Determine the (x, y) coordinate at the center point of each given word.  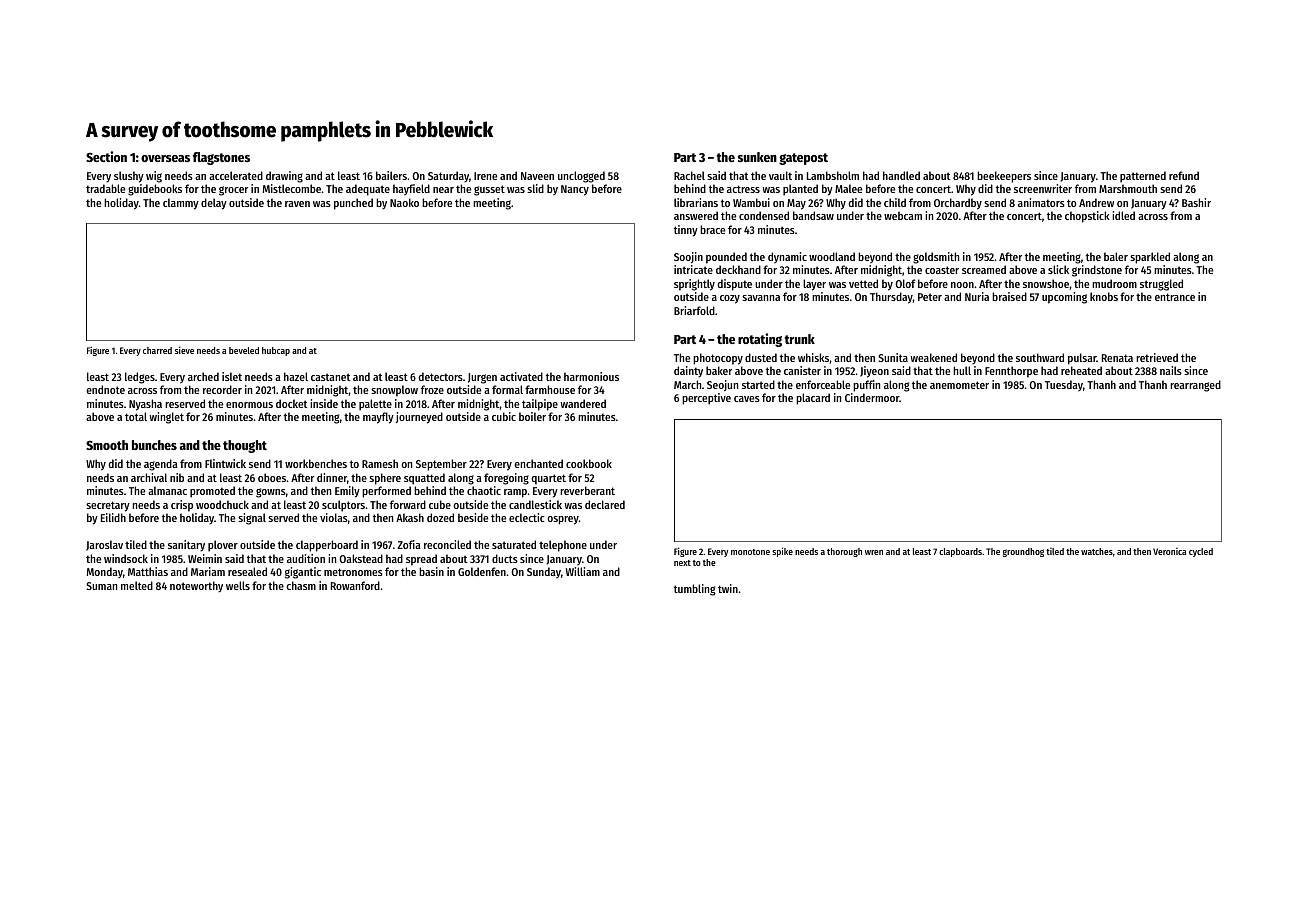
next (682, 563)
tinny (686, 231)
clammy (181, 204)
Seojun (722, 385)
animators (1041, 202)
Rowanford (355, 585)
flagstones (221, 158)
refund (1184, 175)
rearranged (1195, 386)
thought (245, 446)
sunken (757, 157)
